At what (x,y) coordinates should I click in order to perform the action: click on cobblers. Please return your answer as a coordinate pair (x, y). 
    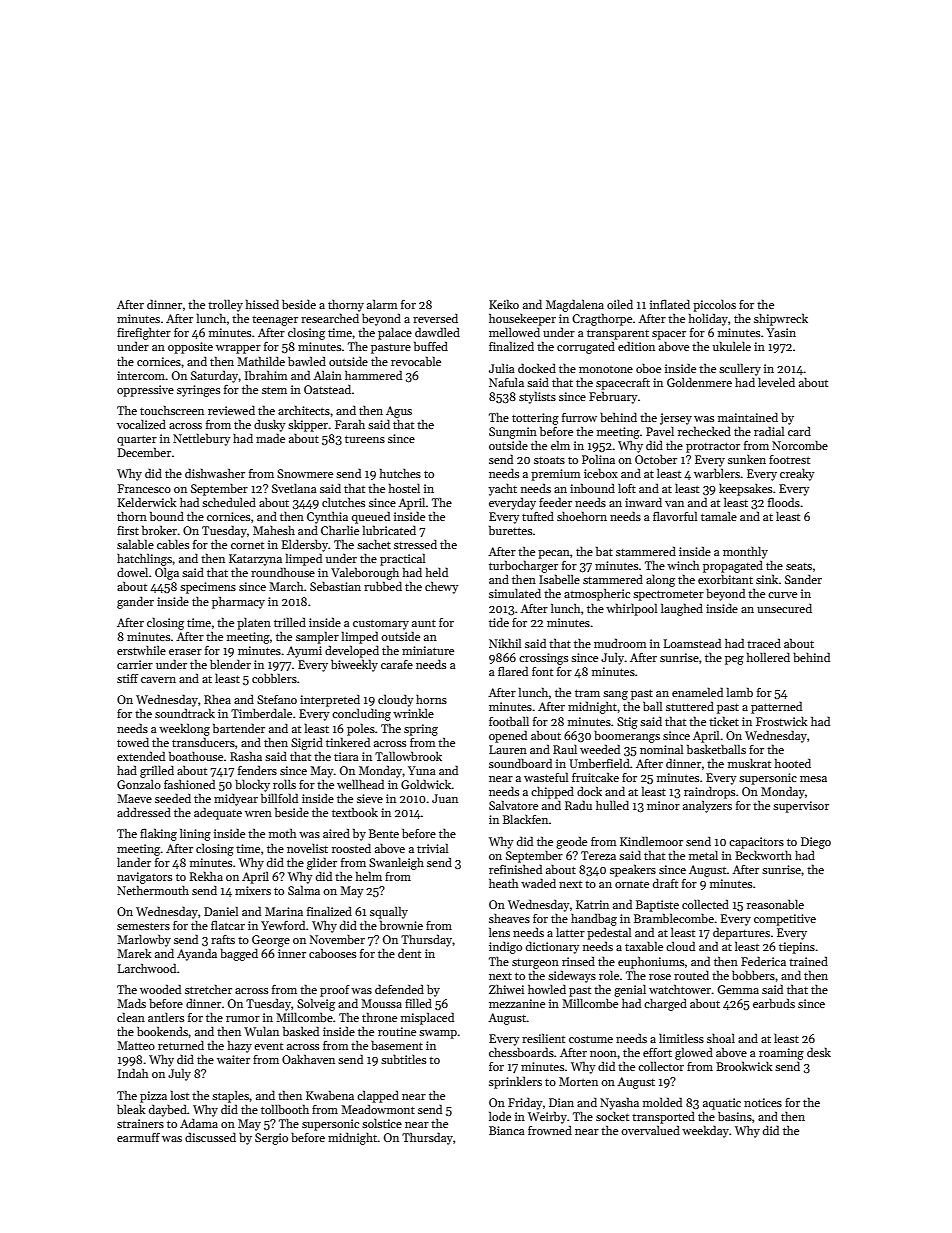
    Looking at the image, I should click on (274, 678).
